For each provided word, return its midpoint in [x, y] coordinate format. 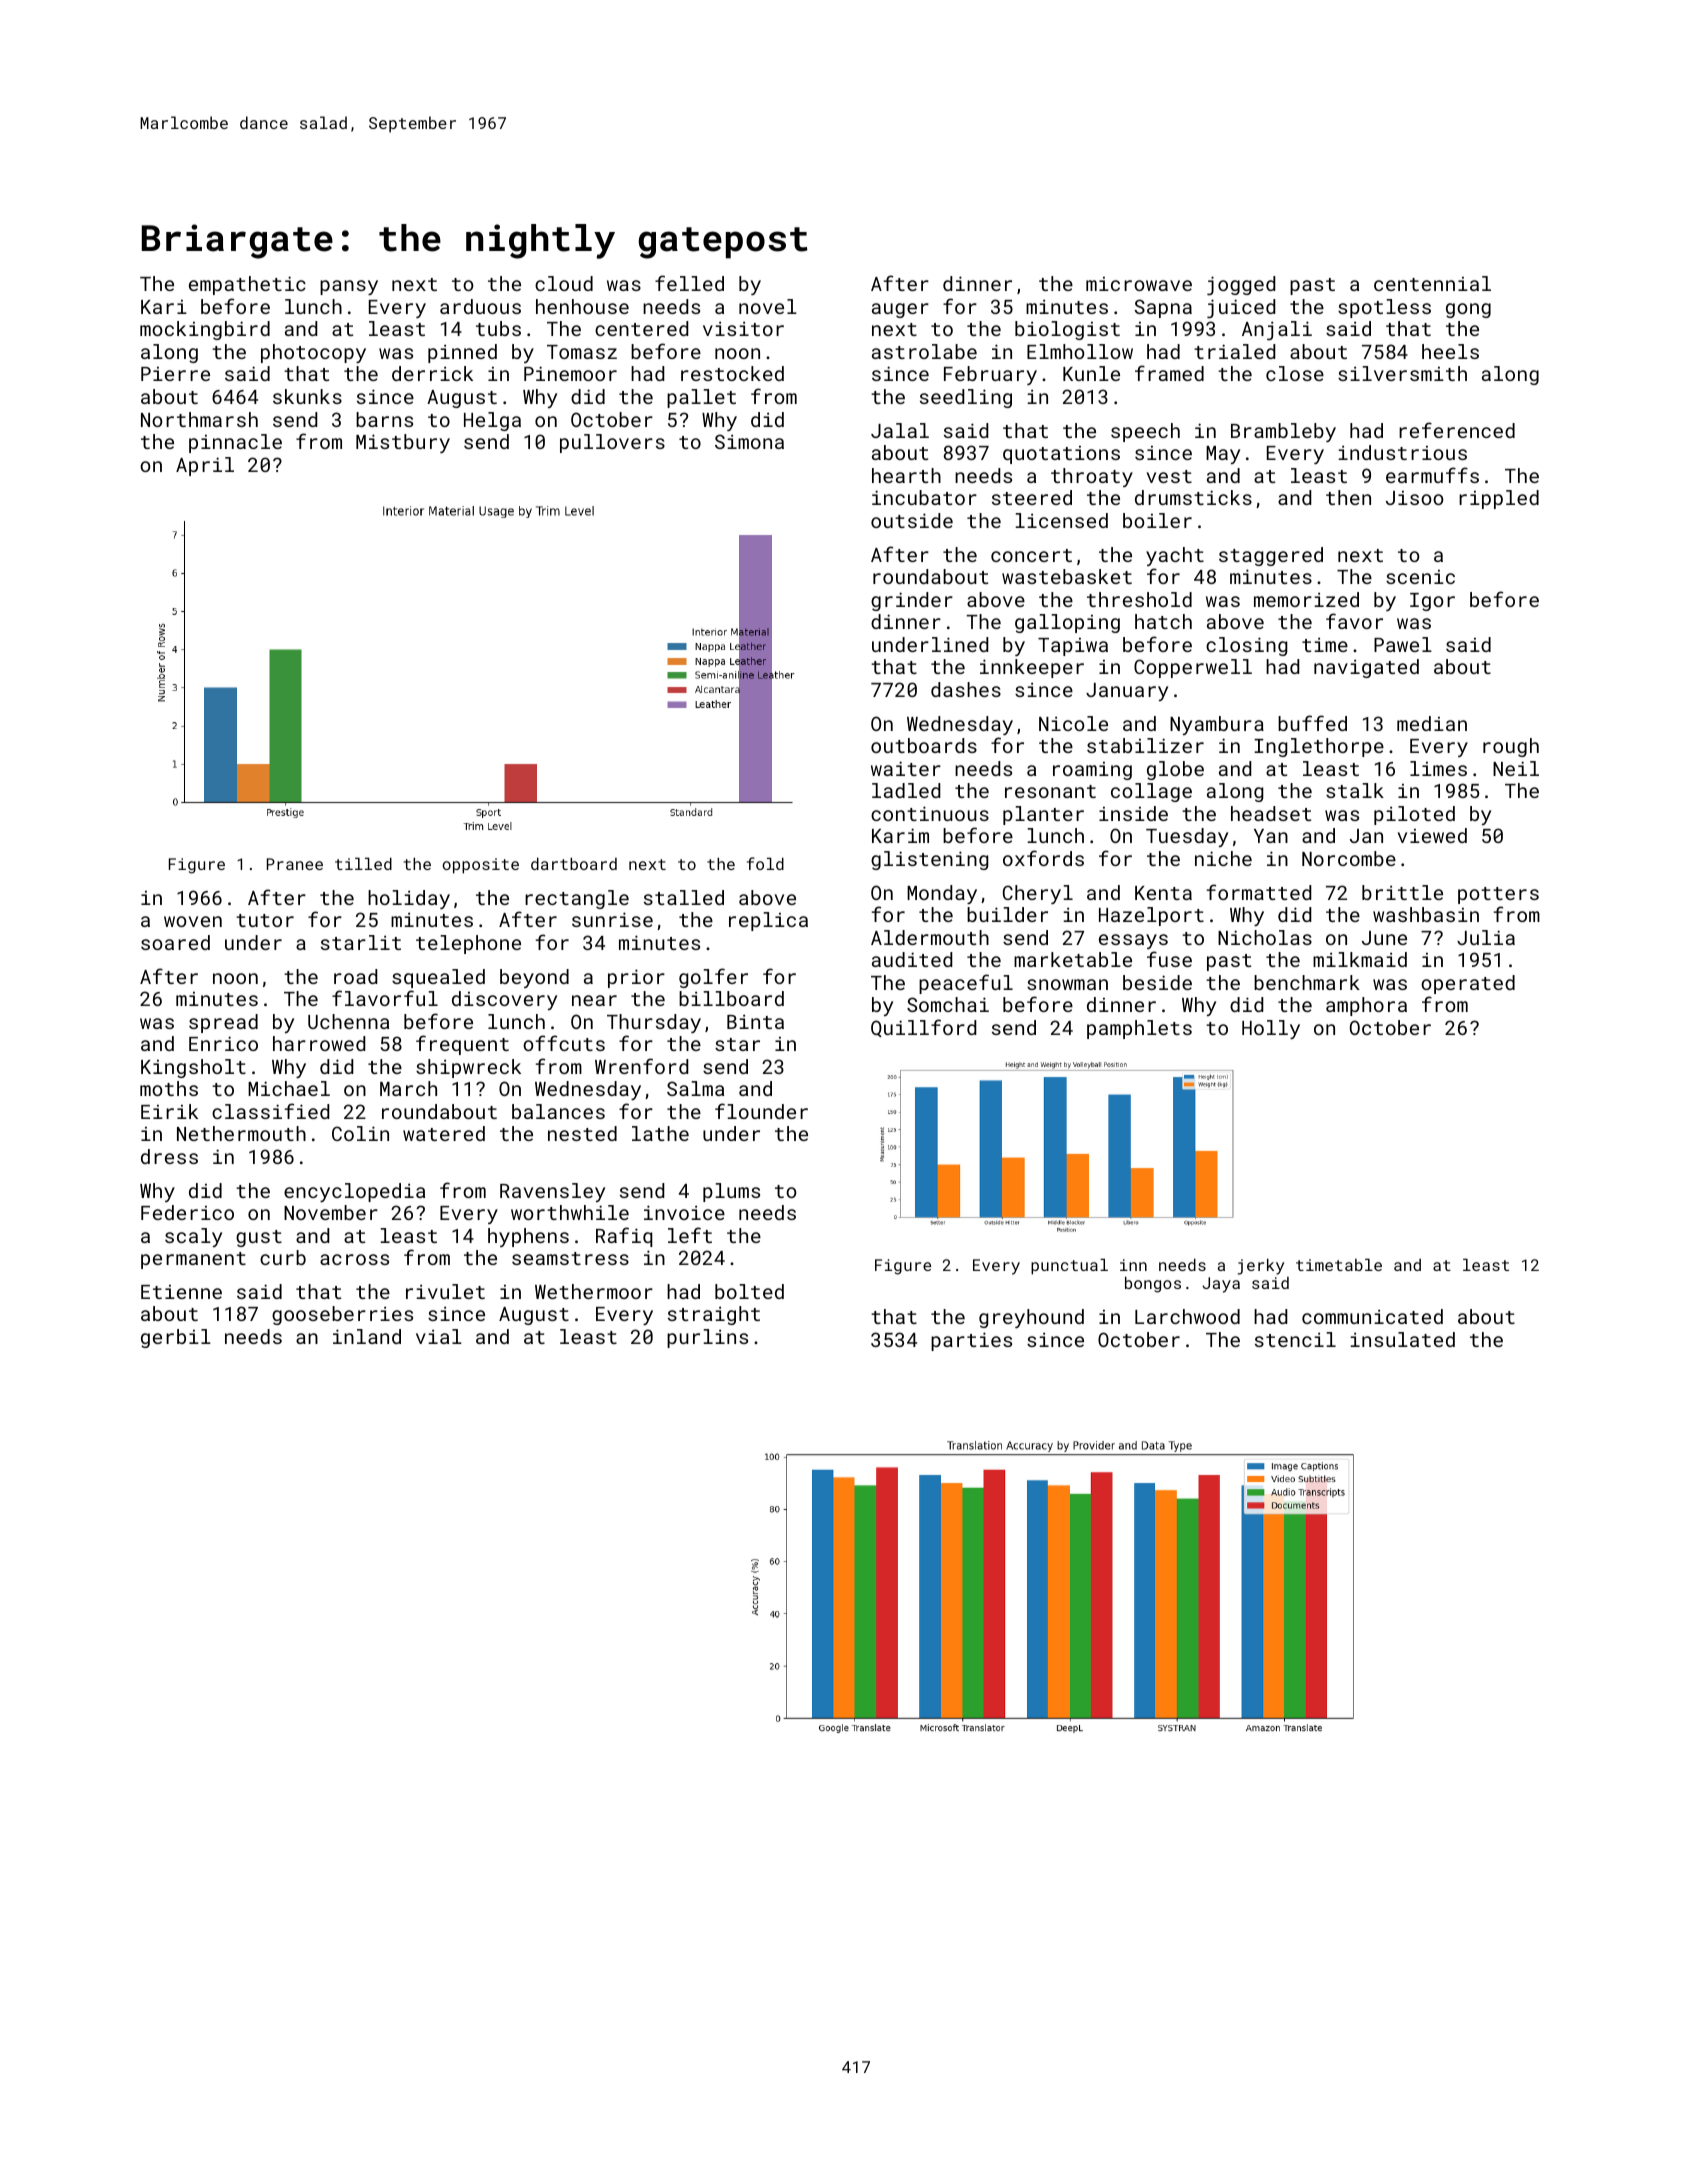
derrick [432, 373]
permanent [193, 1260]
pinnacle [235, 443]
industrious [1402, 452]
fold [765, 863]
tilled [363, 864]
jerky [1261, 1267]
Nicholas [1265, 937]
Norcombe [1349, 858]
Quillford [923, 1028]
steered [1032, 497]
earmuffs [1432, 475]
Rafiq [624, 1237]
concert [1031, 555]
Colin [360, 1133]
